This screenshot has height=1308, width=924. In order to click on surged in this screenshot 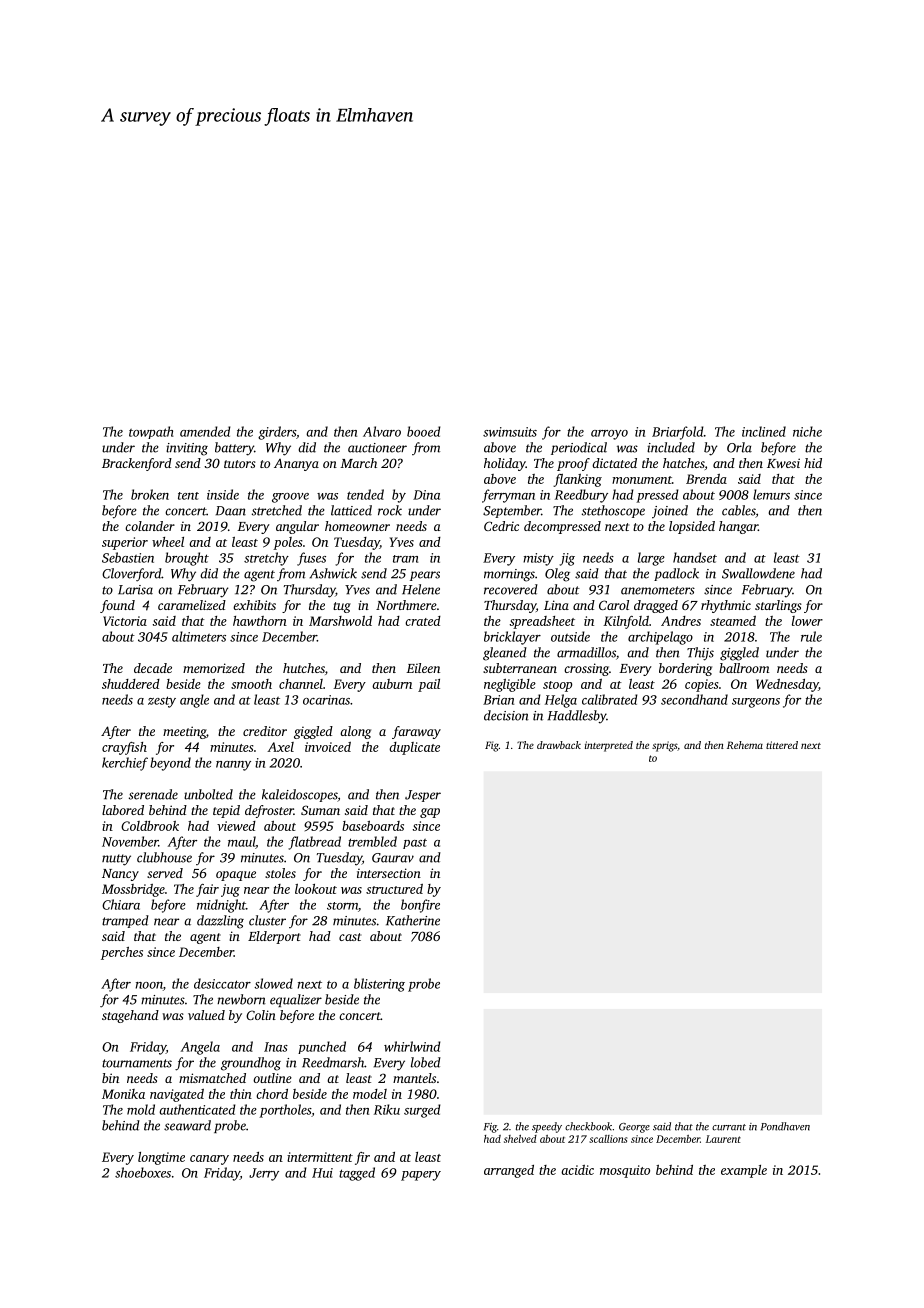, I will do `click(422, 1111)`.
